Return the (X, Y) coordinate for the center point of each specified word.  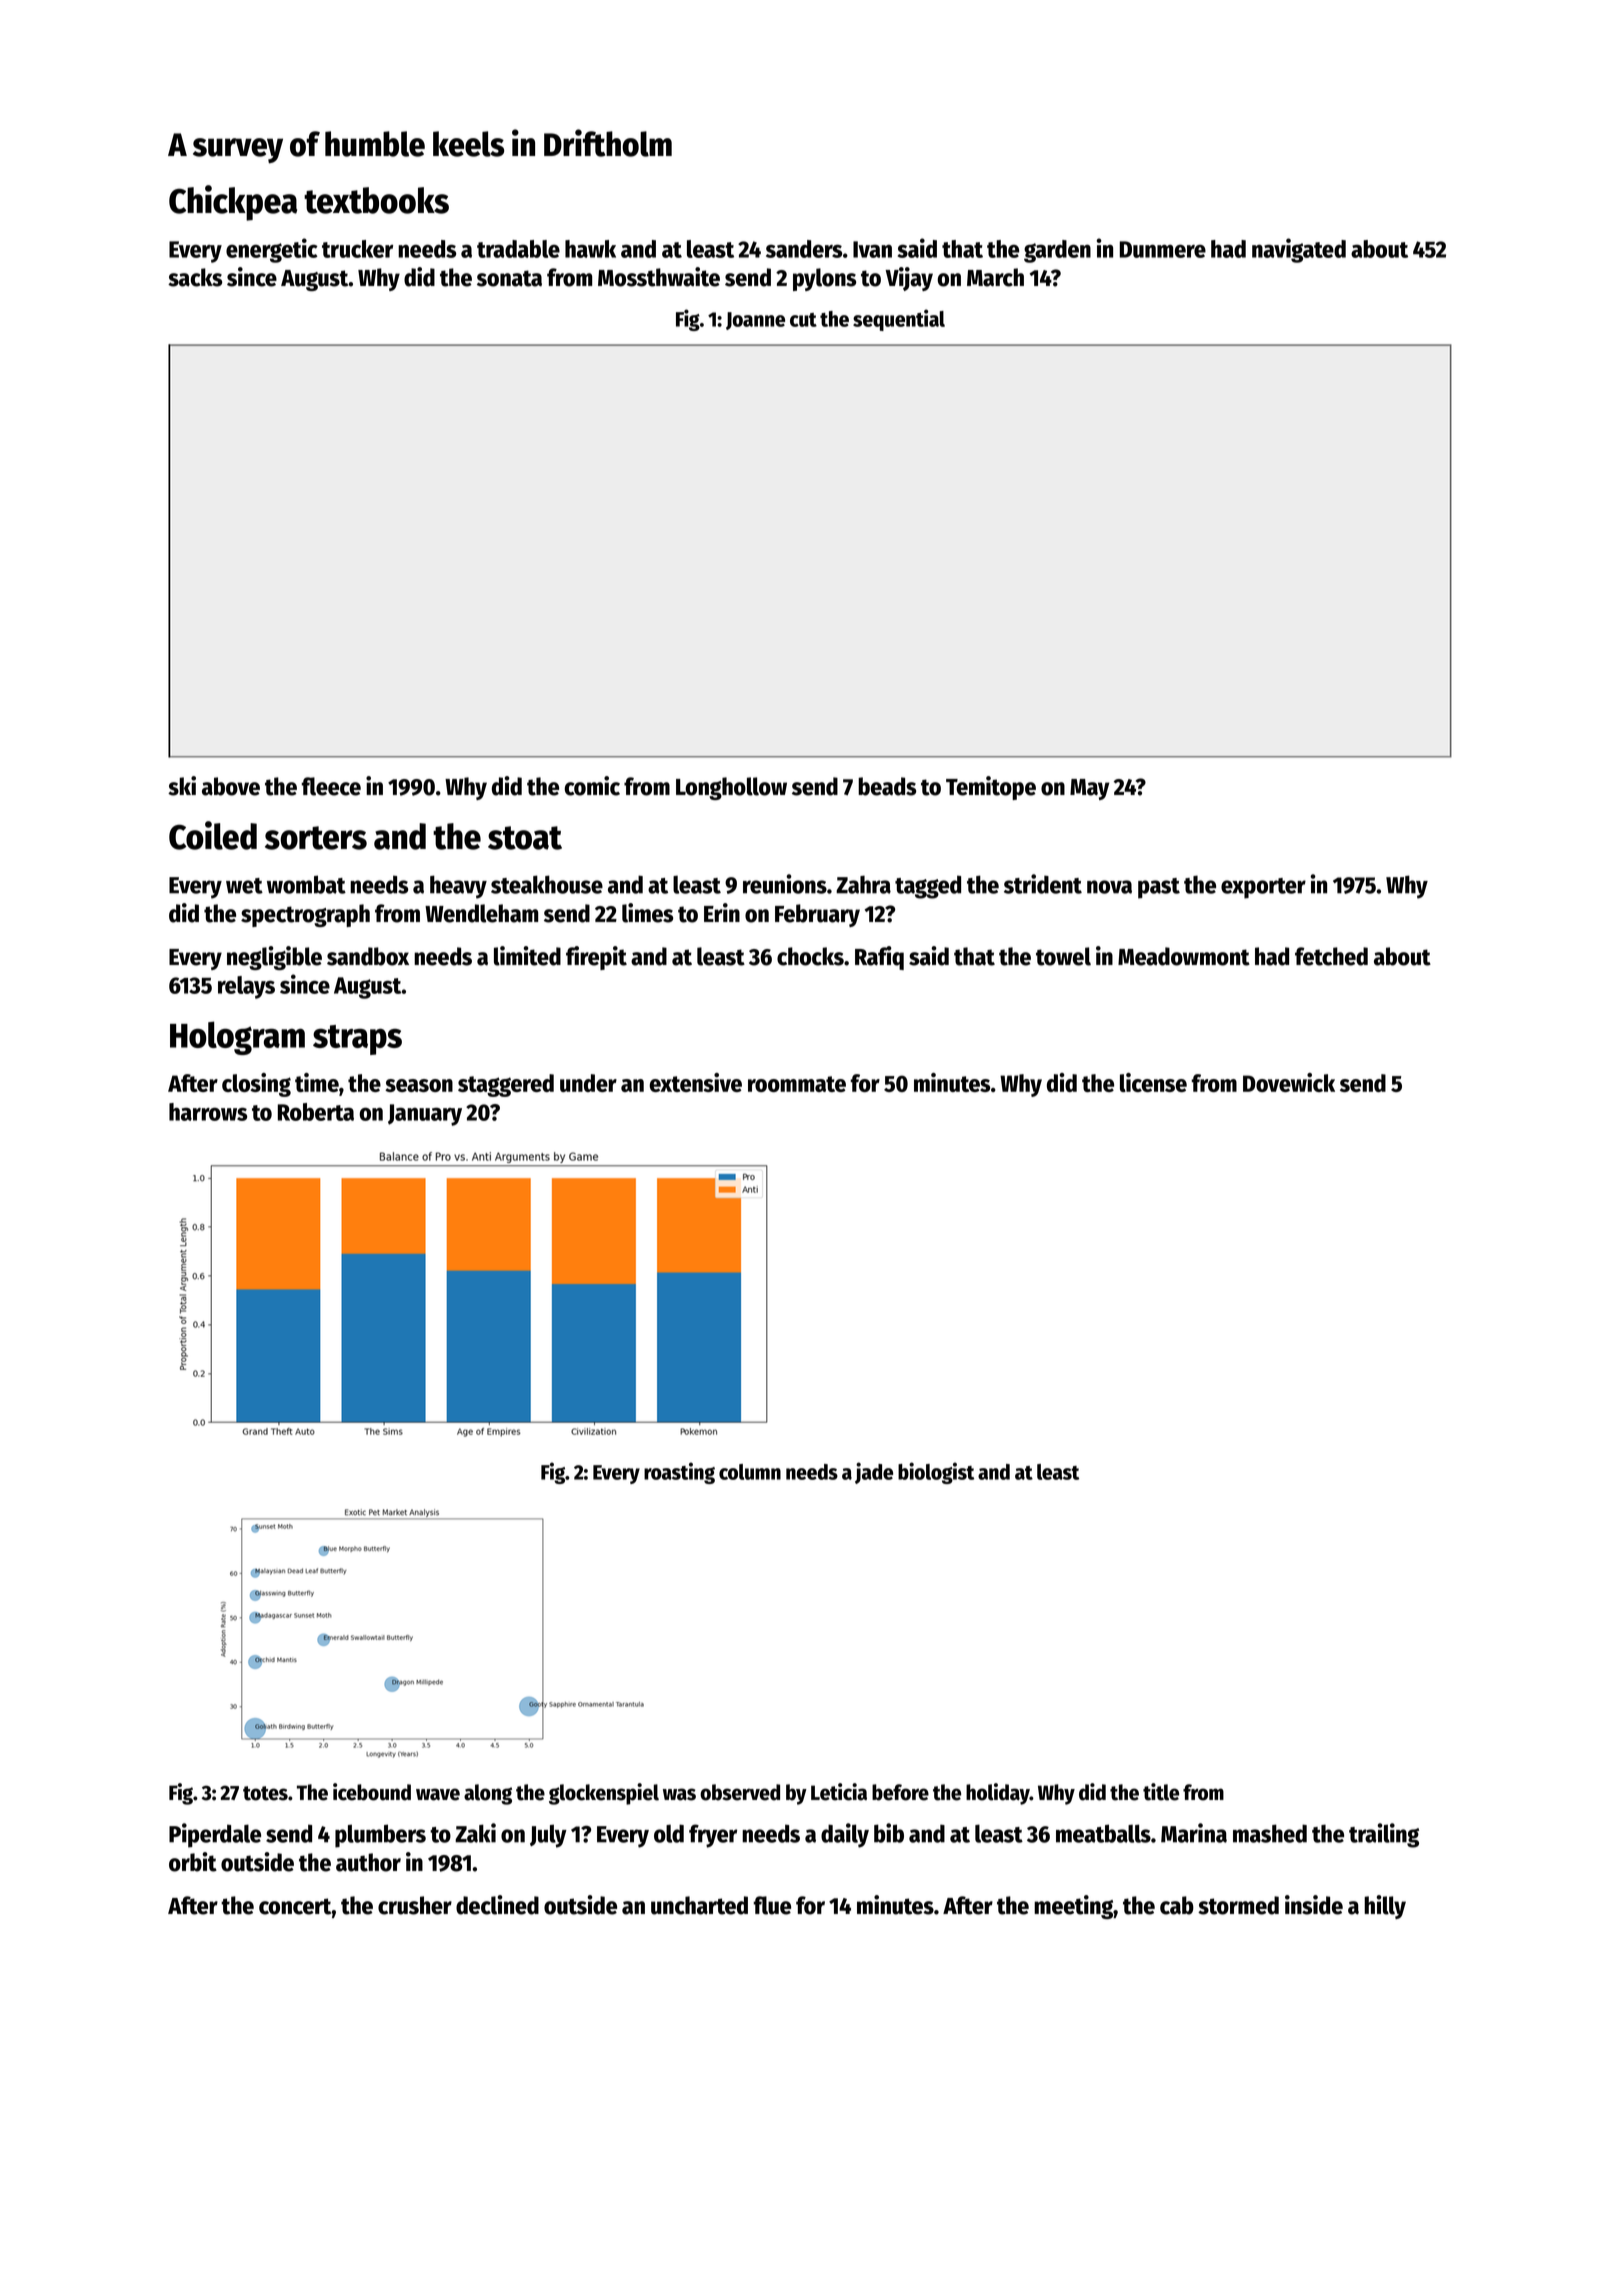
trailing (1384, 1835)
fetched (1331, 956)
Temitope (991, 788)
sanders (804, 249)
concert (295, 1906)
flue (772, 1905)
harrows (208, 1112)
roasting (679, 1473)
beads (887, 786)
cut (803, 320)
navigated (1299, 250)
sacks (195, 277)
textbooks (376, 200)
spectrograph (305, 915)
